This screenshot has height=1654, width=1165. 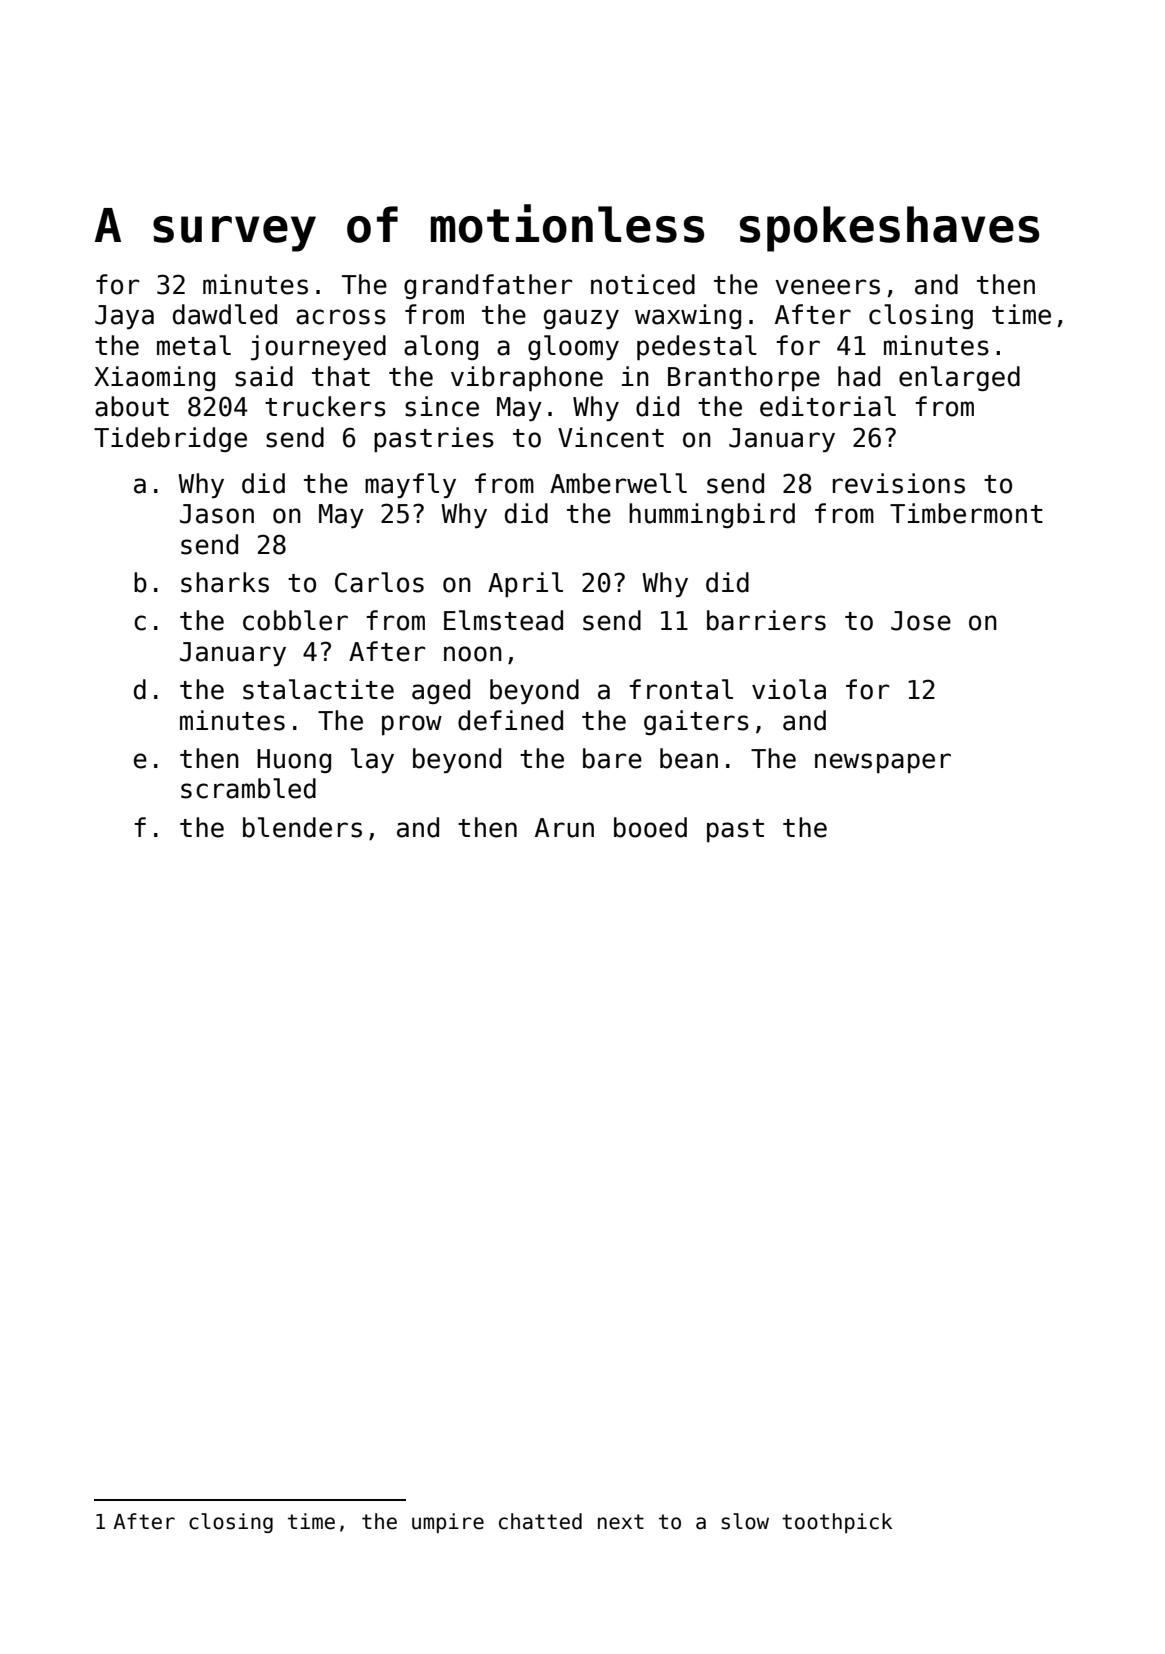 I want to click on chatted, so click(x=540, y=1521).
